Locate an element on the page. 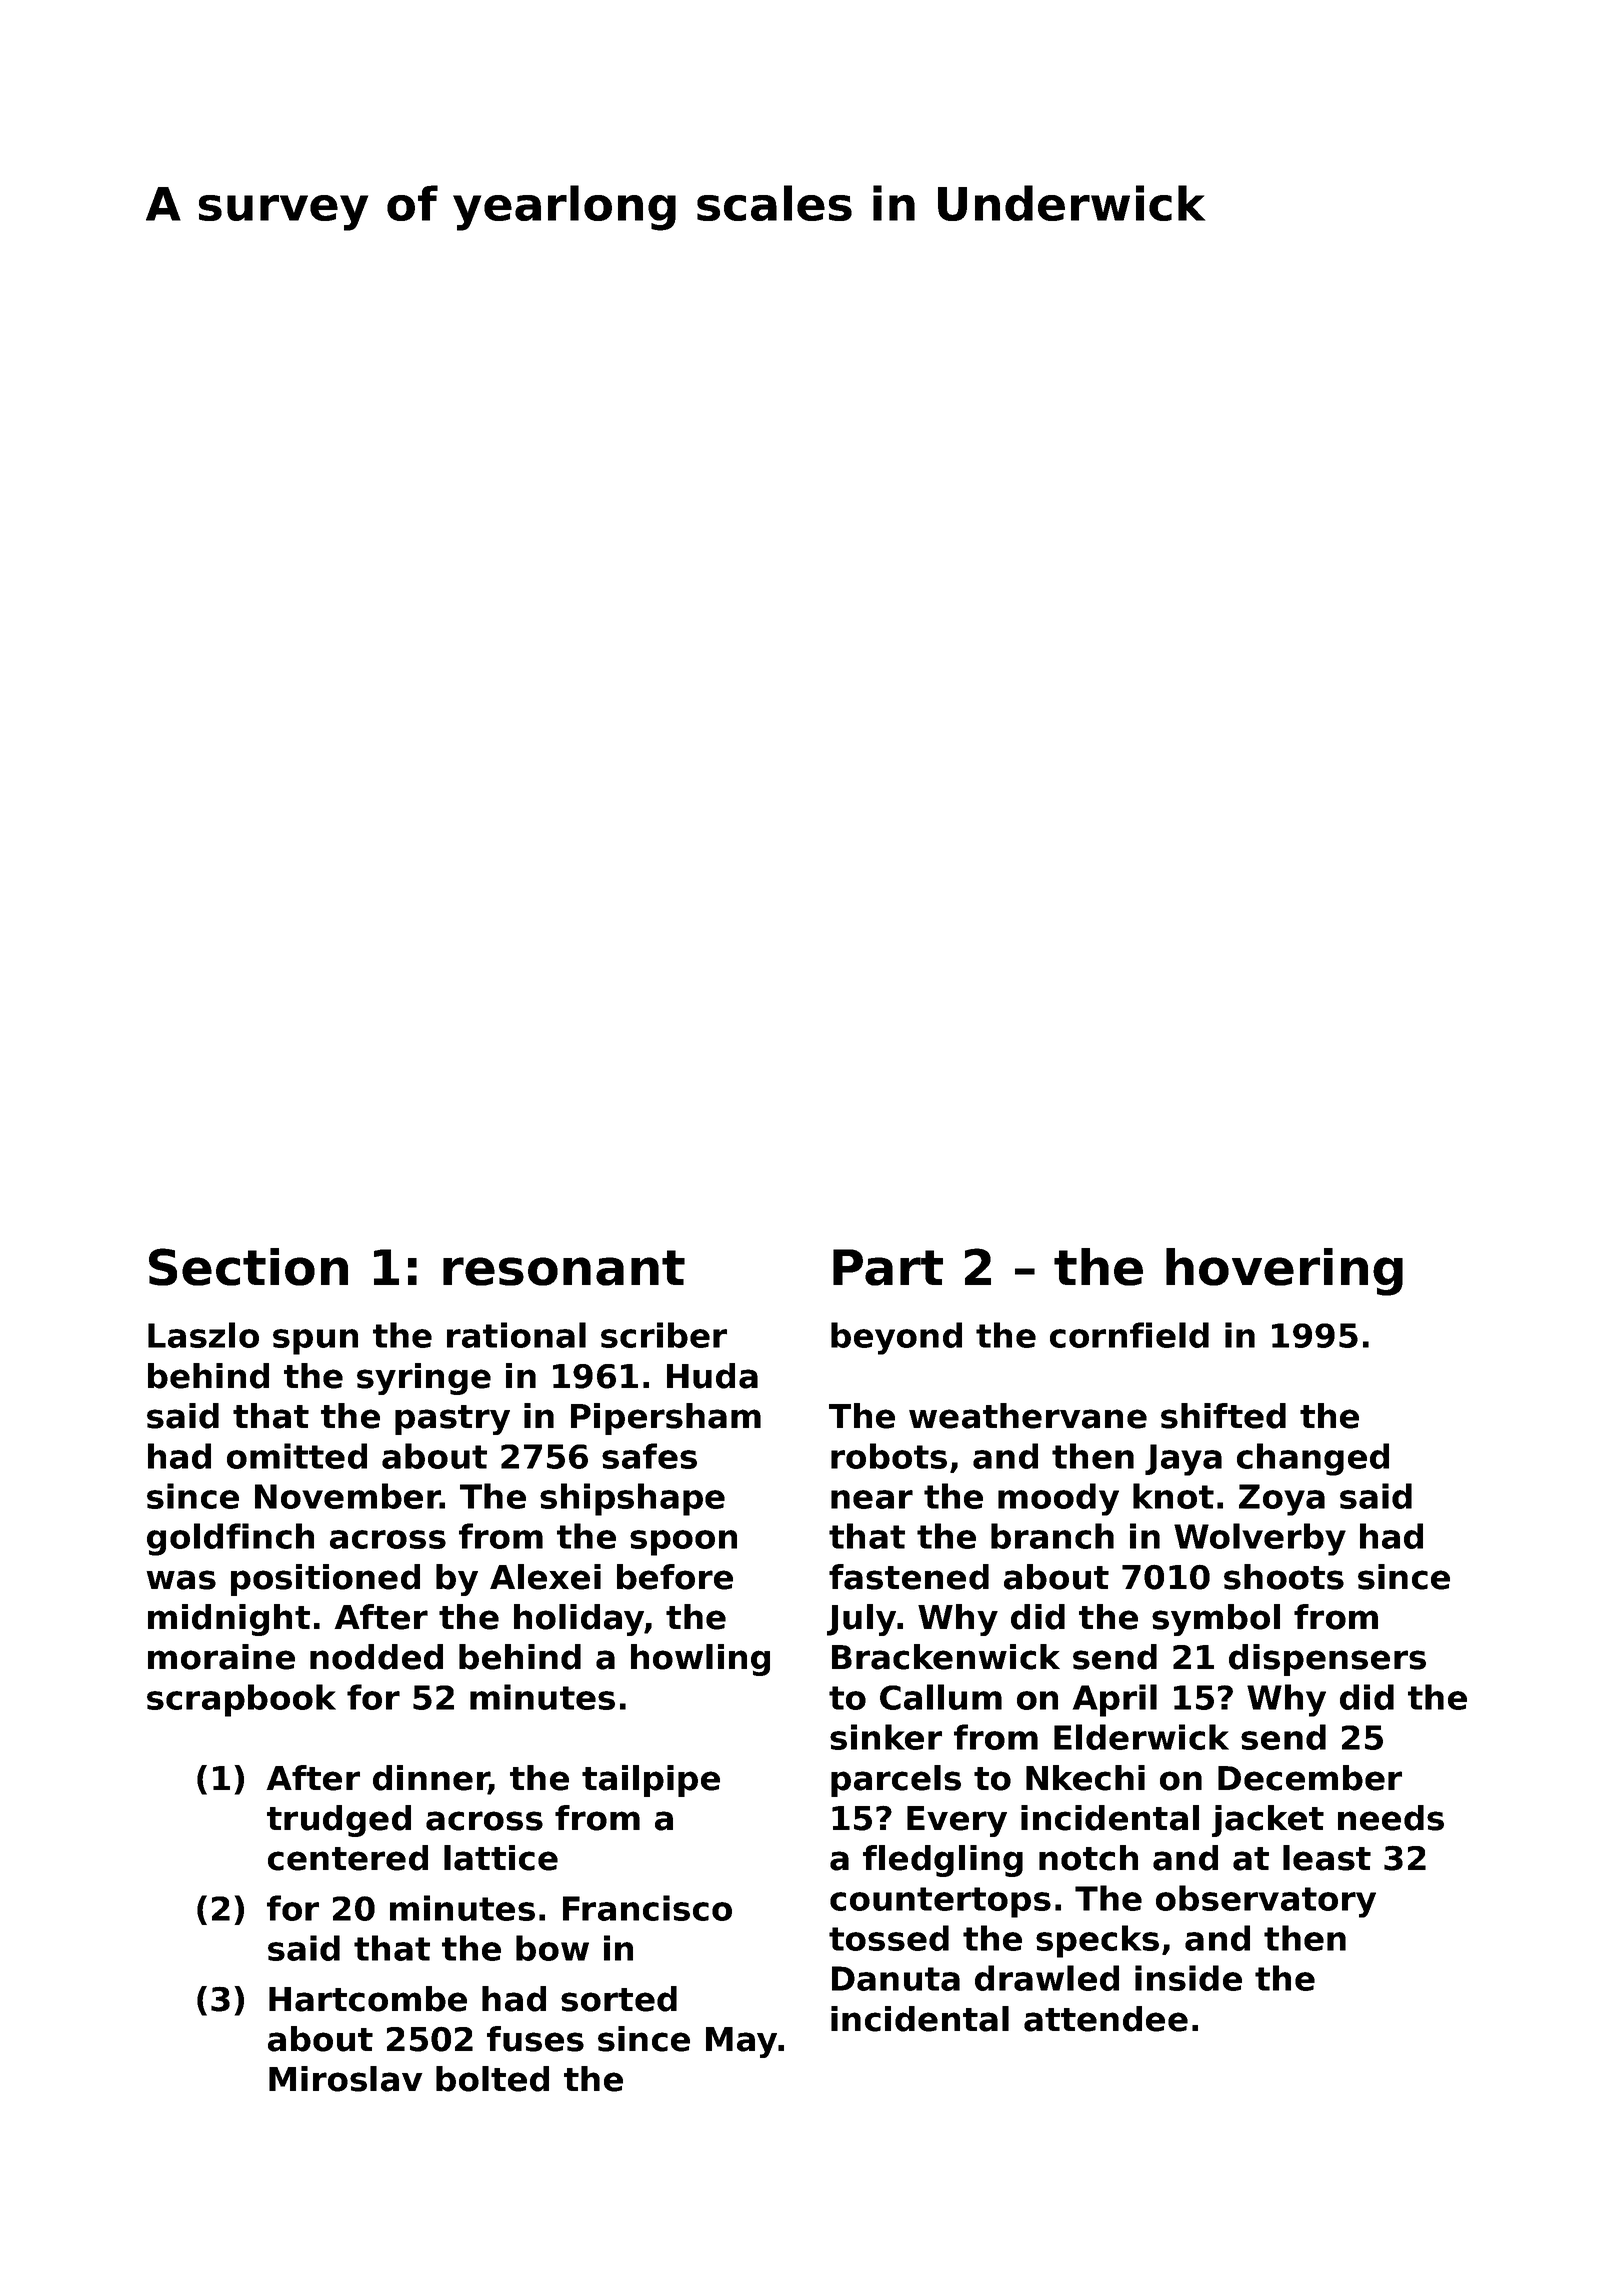  shifted is located at coordinates (1223, 1416).
